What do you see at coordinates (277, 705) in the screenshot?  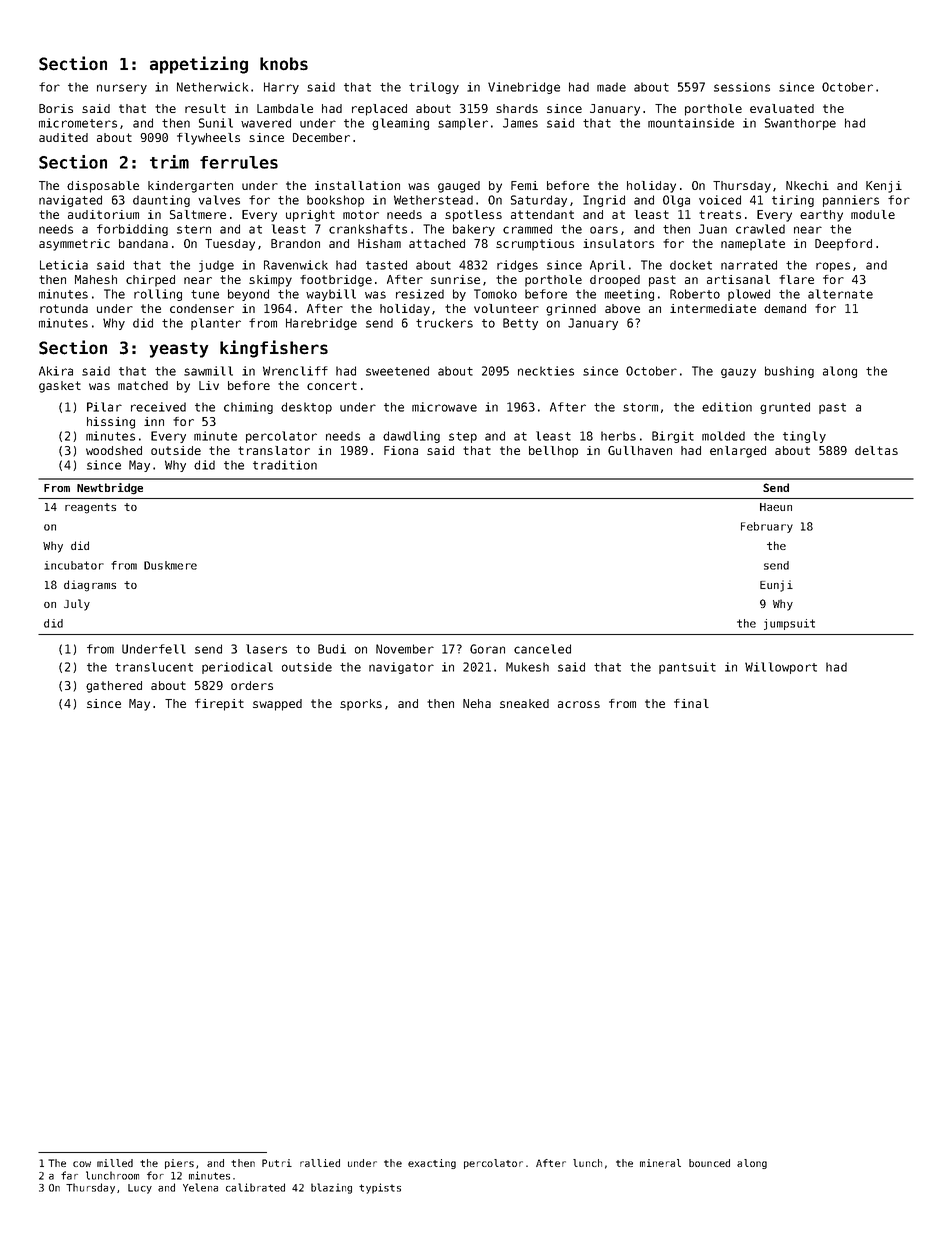 I see `swapped` at bounding box center [277, 705].
